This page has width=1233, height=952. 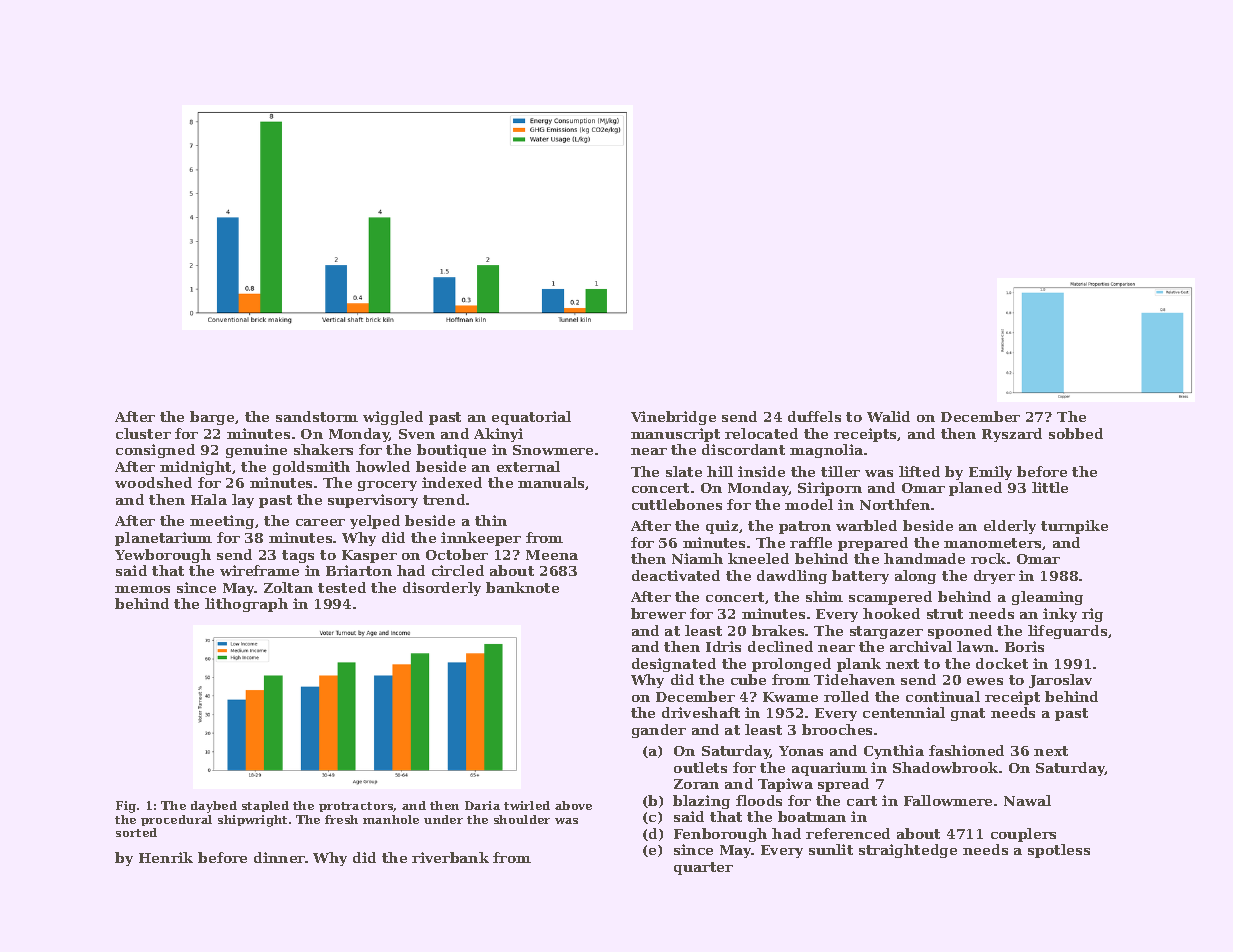 I want to click on Vinebridge, so click(x=673, y=418).
